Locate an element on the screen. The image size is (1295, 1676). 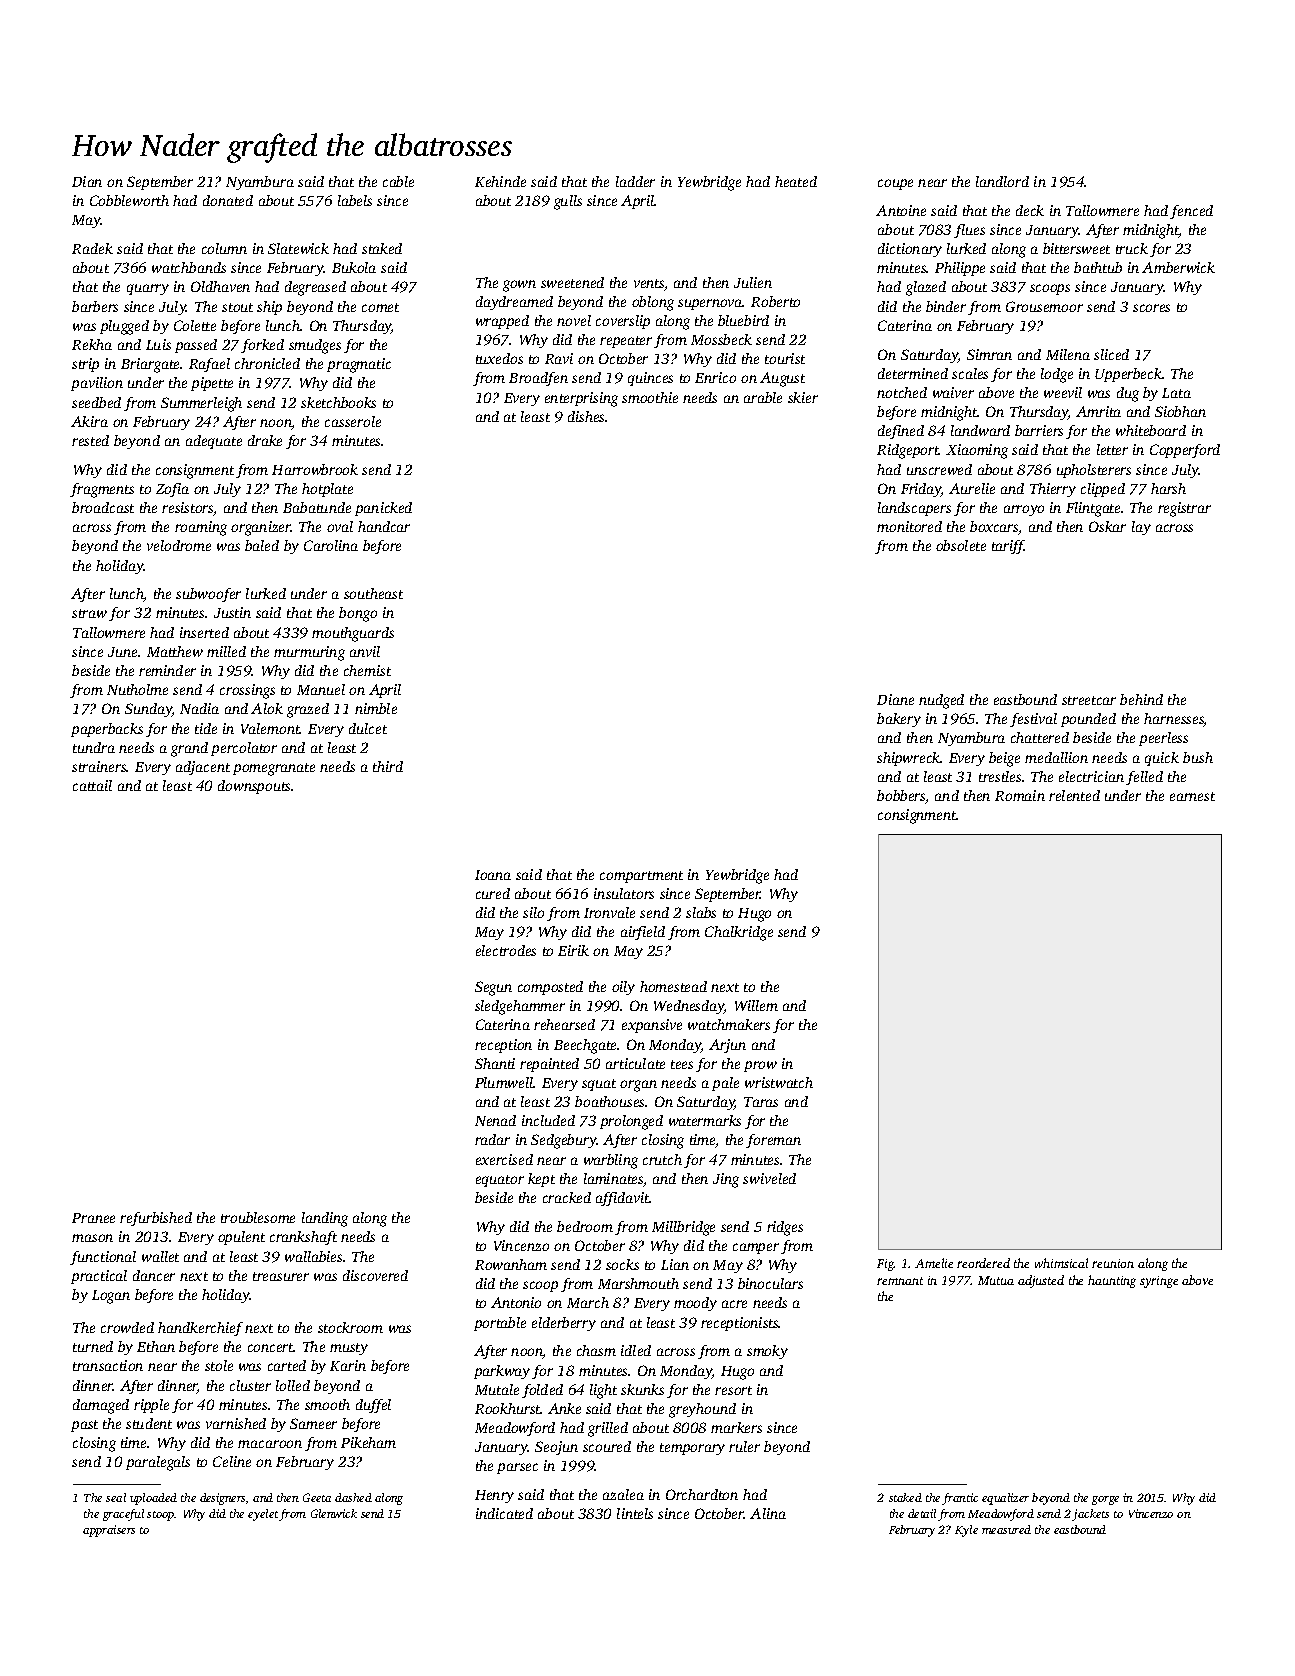
Nadia is located at coordinates (199, 708).
